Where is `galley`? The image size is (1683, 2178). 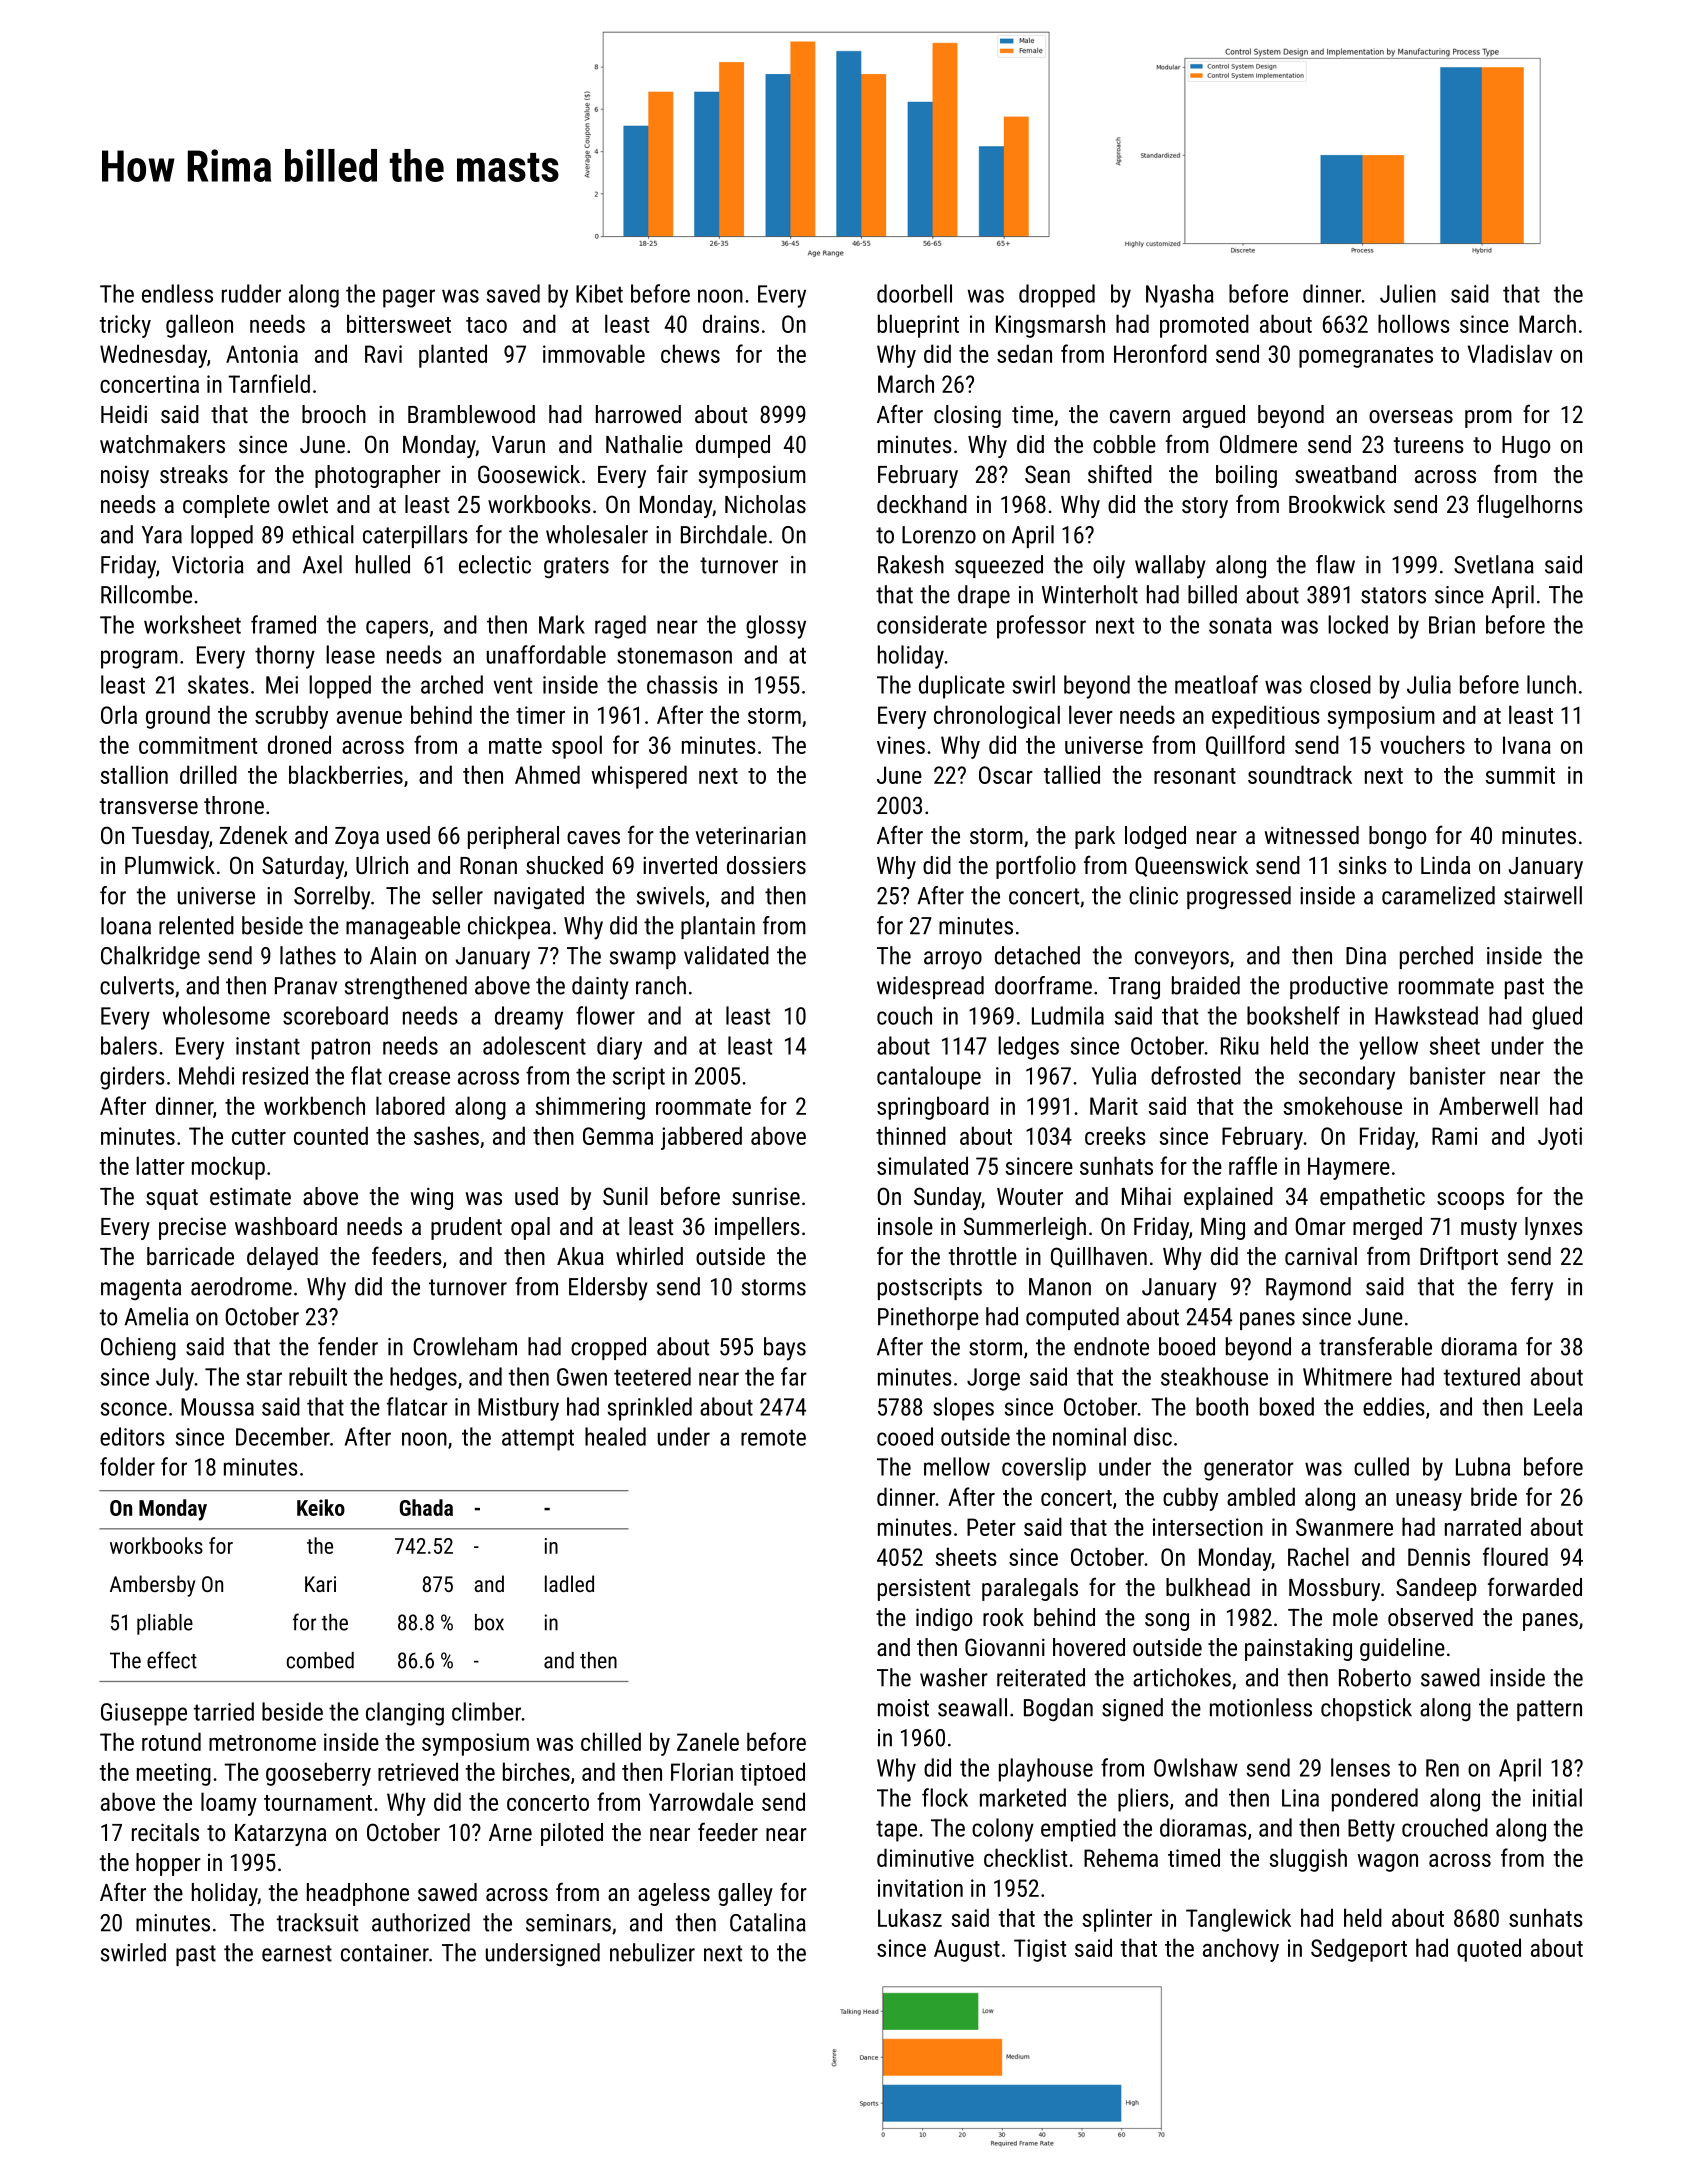
galley is located at coordinates (745, 1894).
